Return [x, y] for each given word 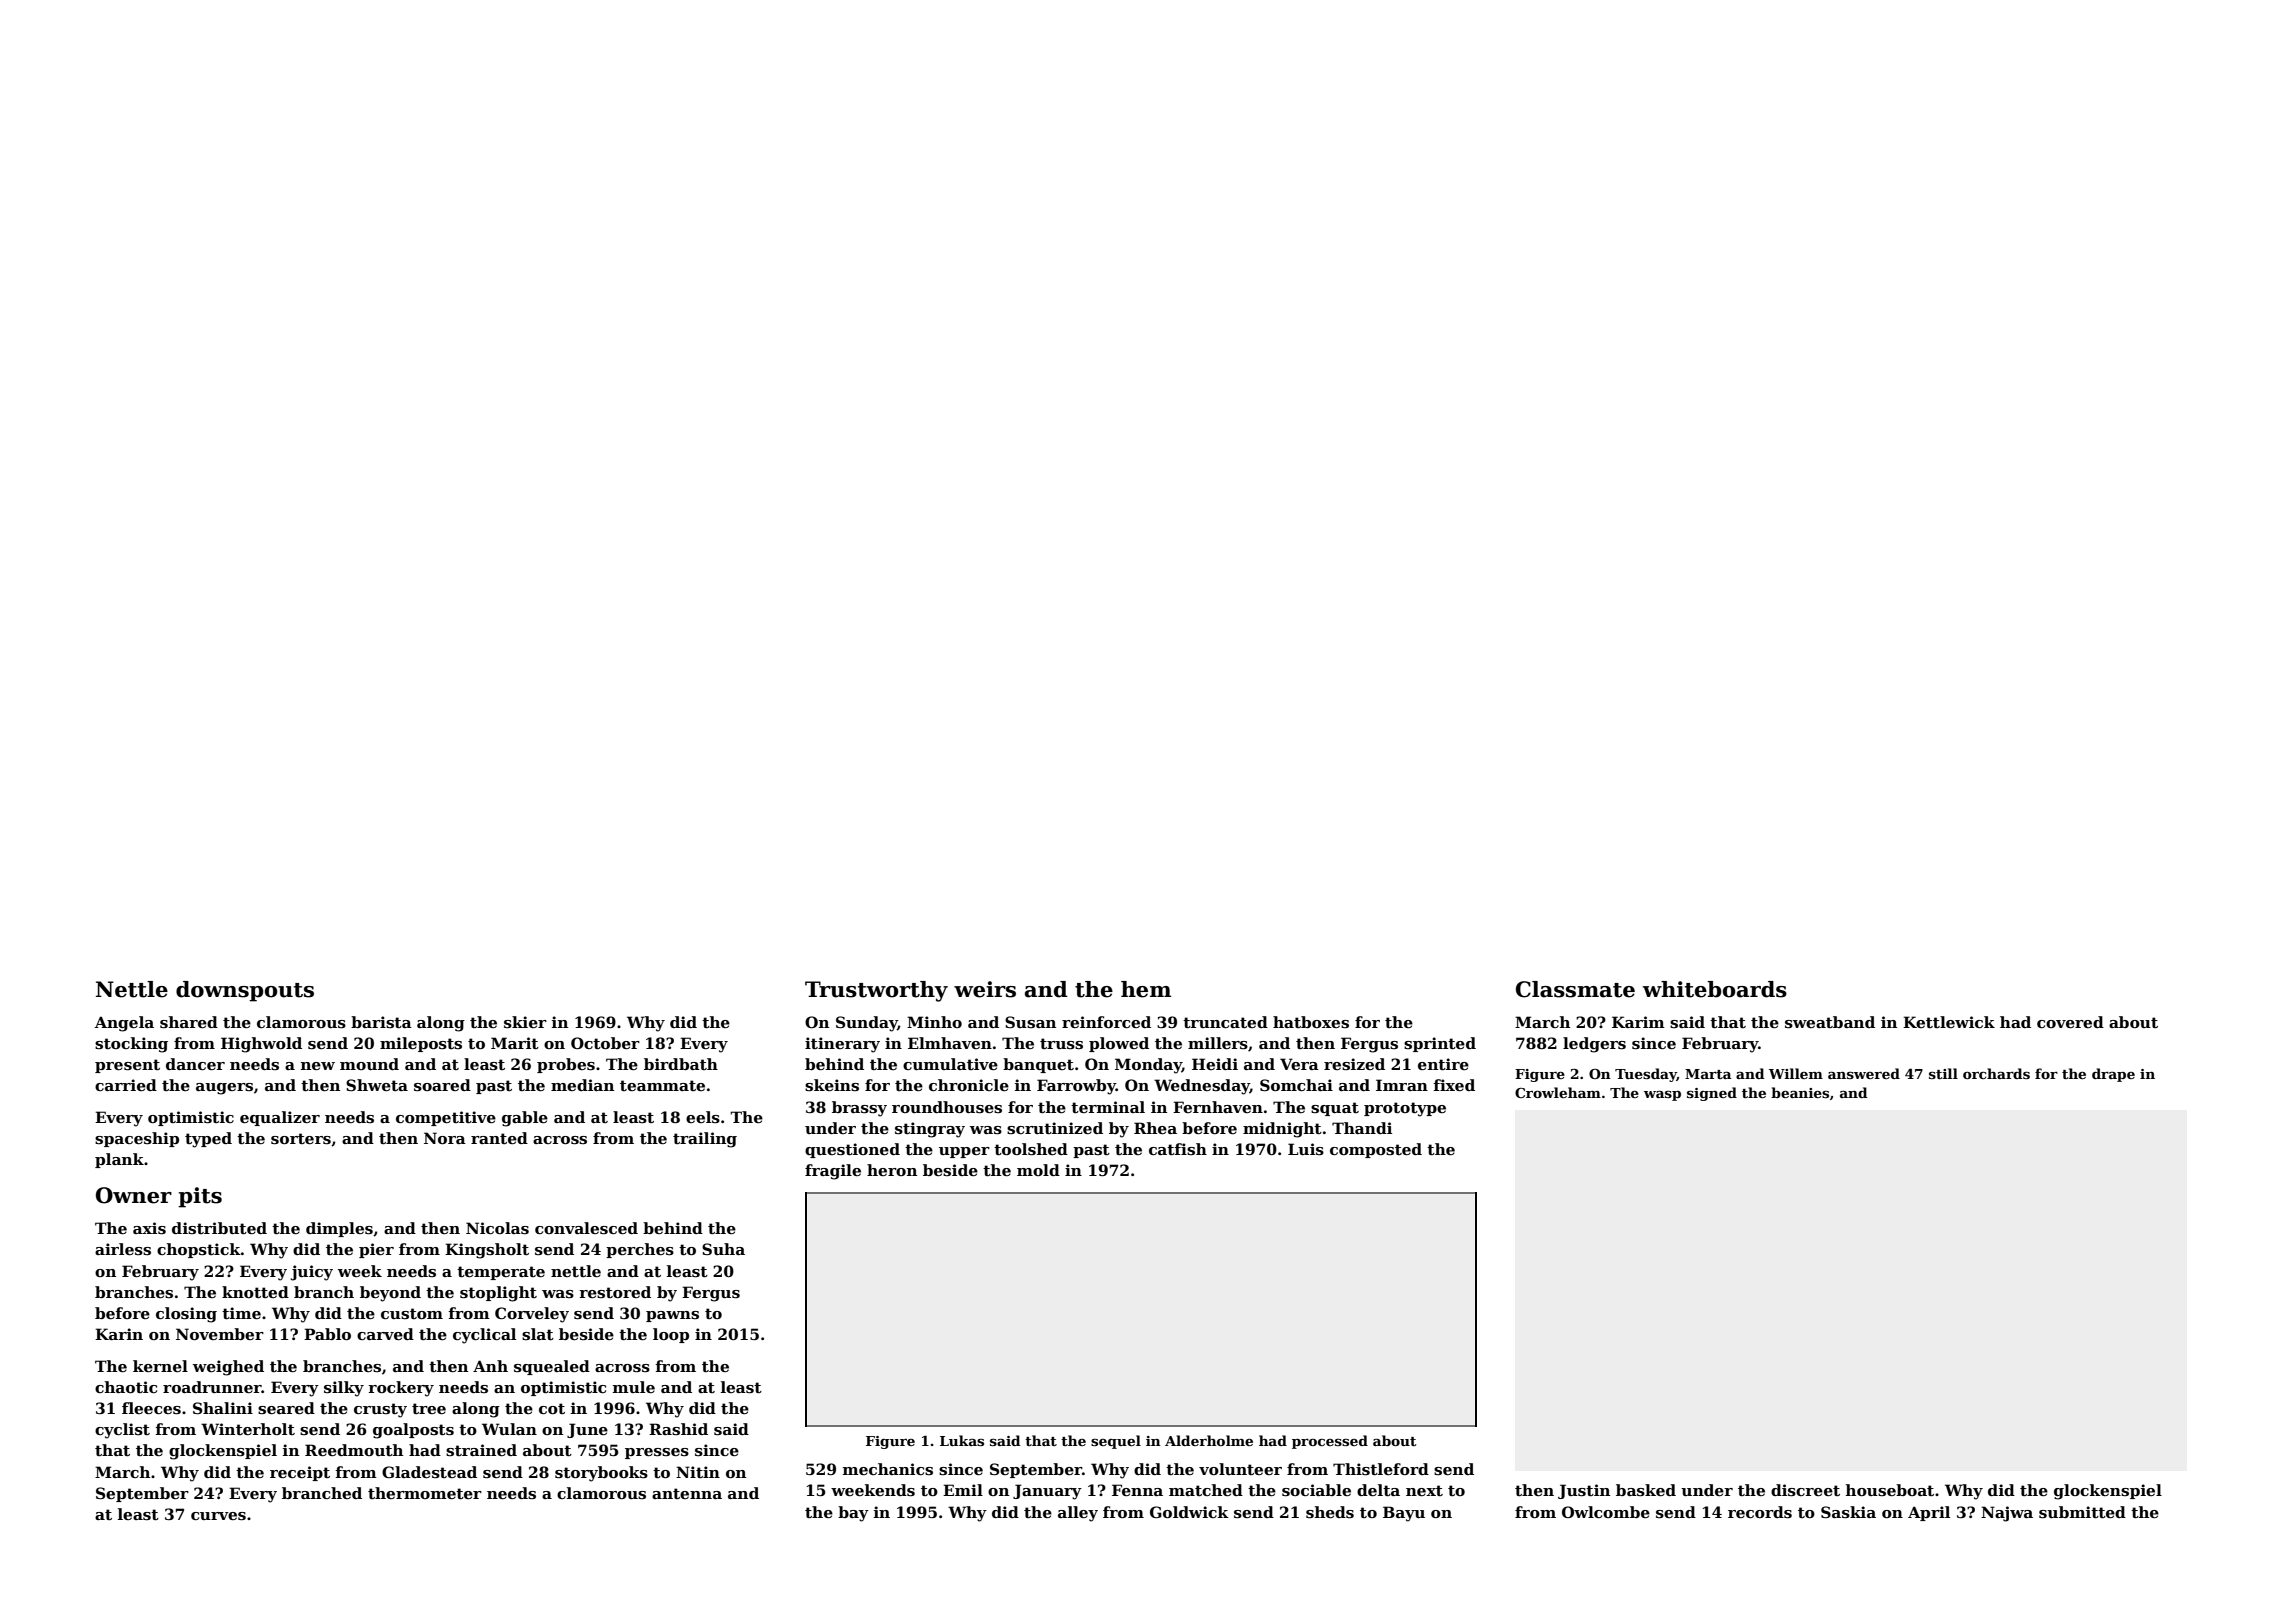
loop [671, 1335]
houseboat [1890, 1490]
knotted [255, 1292]
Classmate [1575, 989]
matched [1206, 1490]
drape [2113, 1075]
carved [385, 1334]
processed [1330, 1442]
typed [208, 1140]
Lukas [962, 1440]
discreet [1805, 1490]
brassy [859, 1109]
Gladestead [429, 1472]
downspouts [245, 991]
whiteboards [1715, 989]
